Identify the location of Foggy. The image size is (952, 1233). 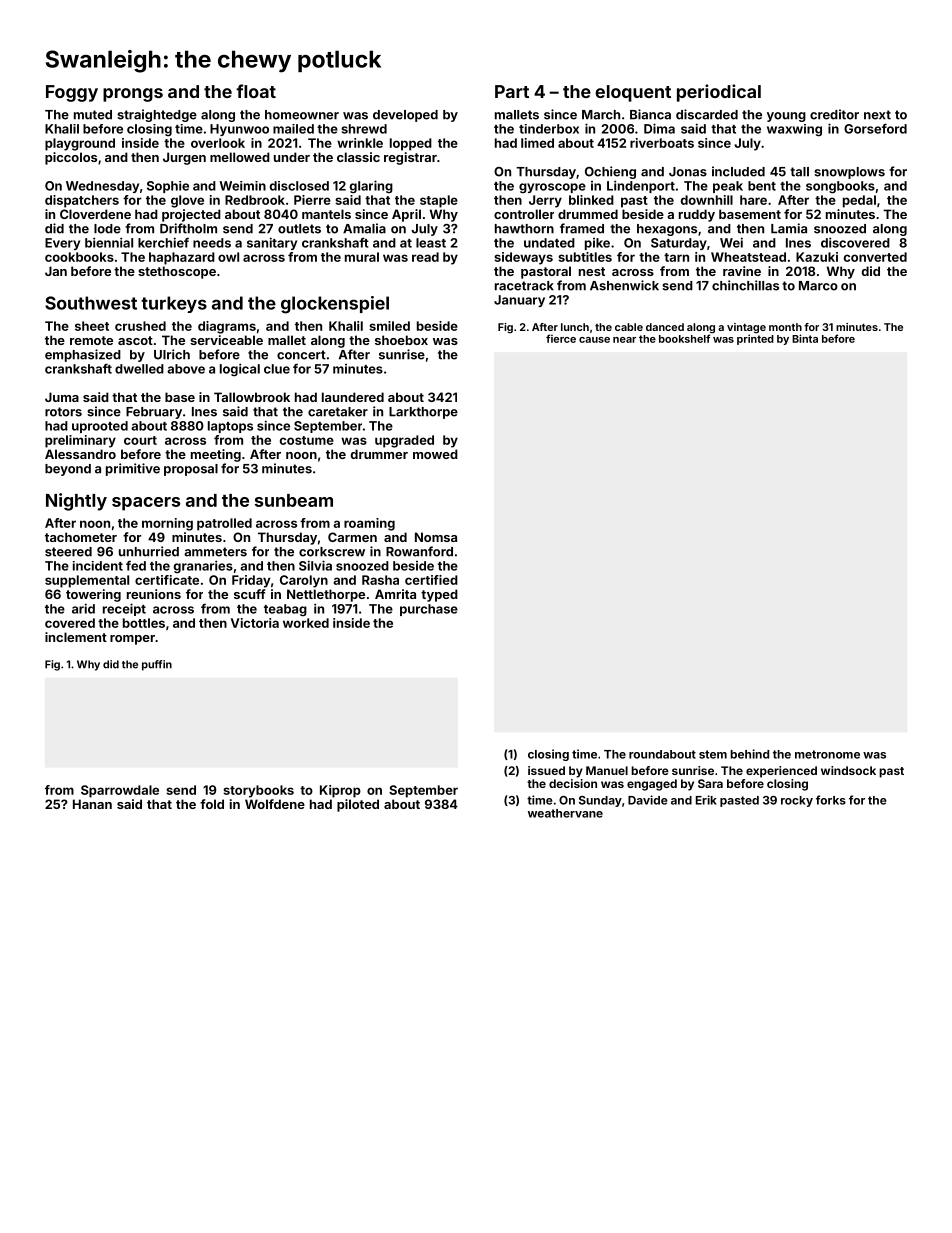
(72, 93).
